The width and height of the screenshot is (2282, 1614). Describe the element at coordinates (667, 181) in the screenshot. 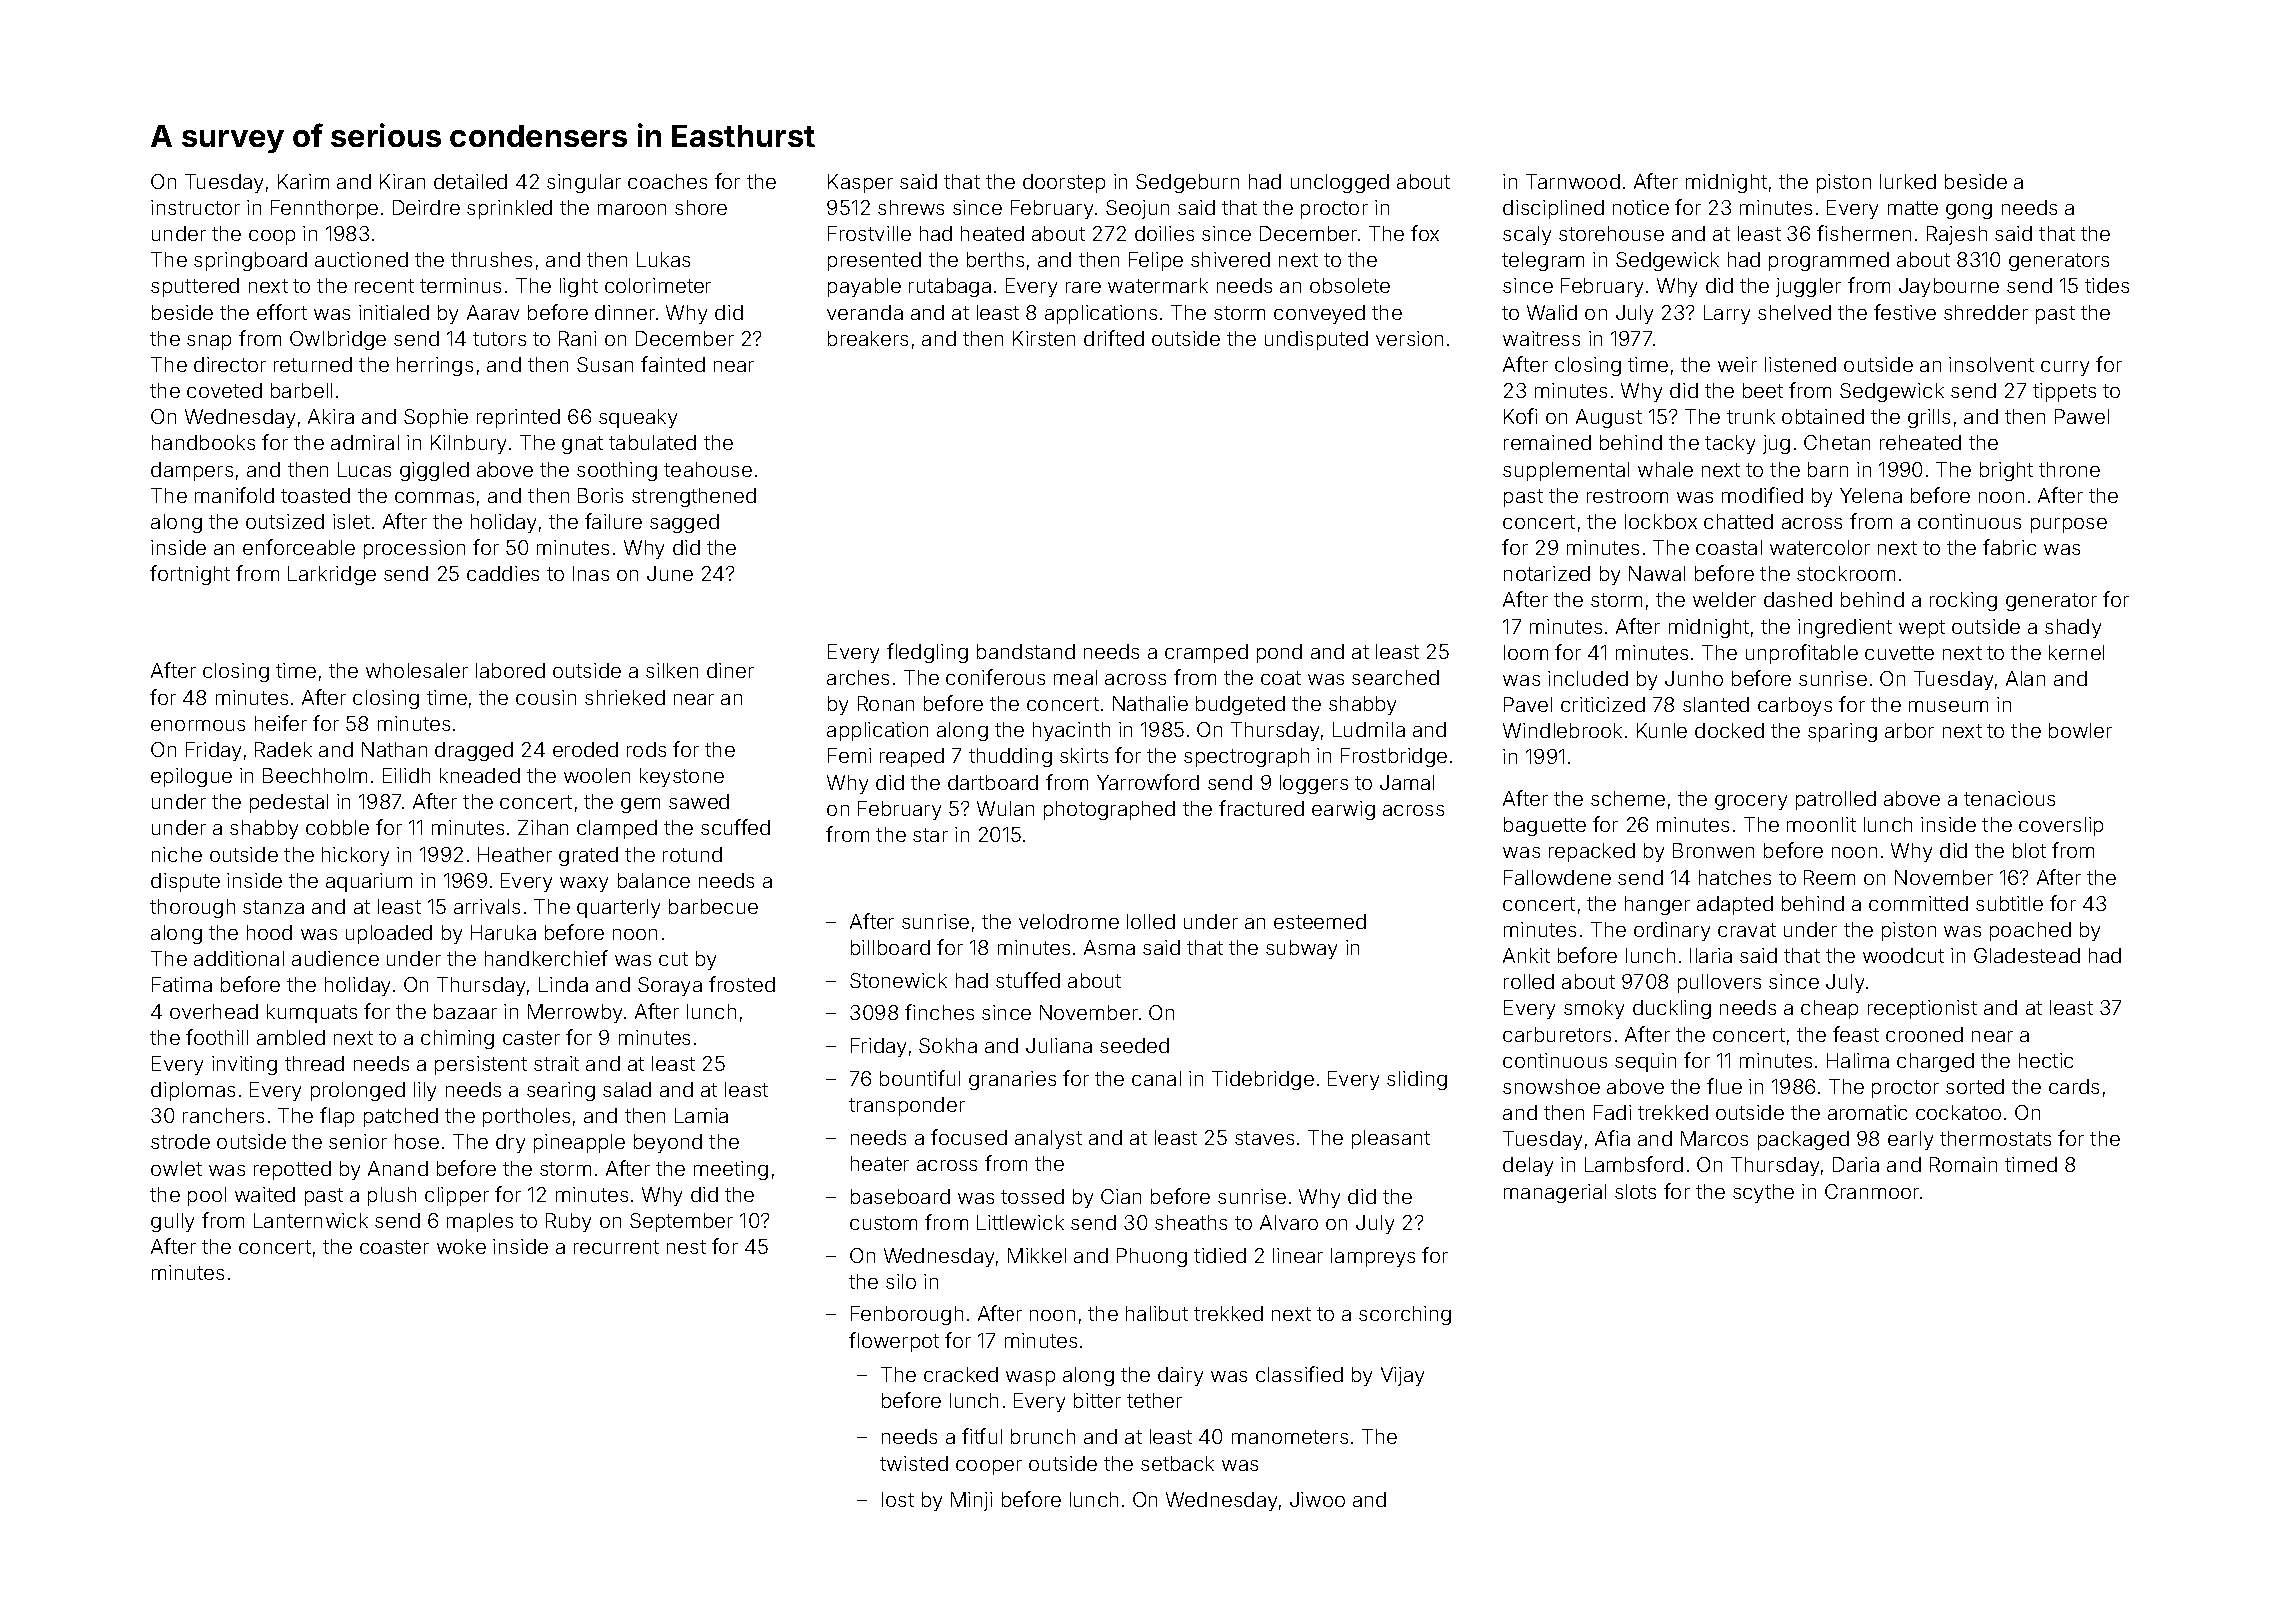

I see `coaches` at that location.
